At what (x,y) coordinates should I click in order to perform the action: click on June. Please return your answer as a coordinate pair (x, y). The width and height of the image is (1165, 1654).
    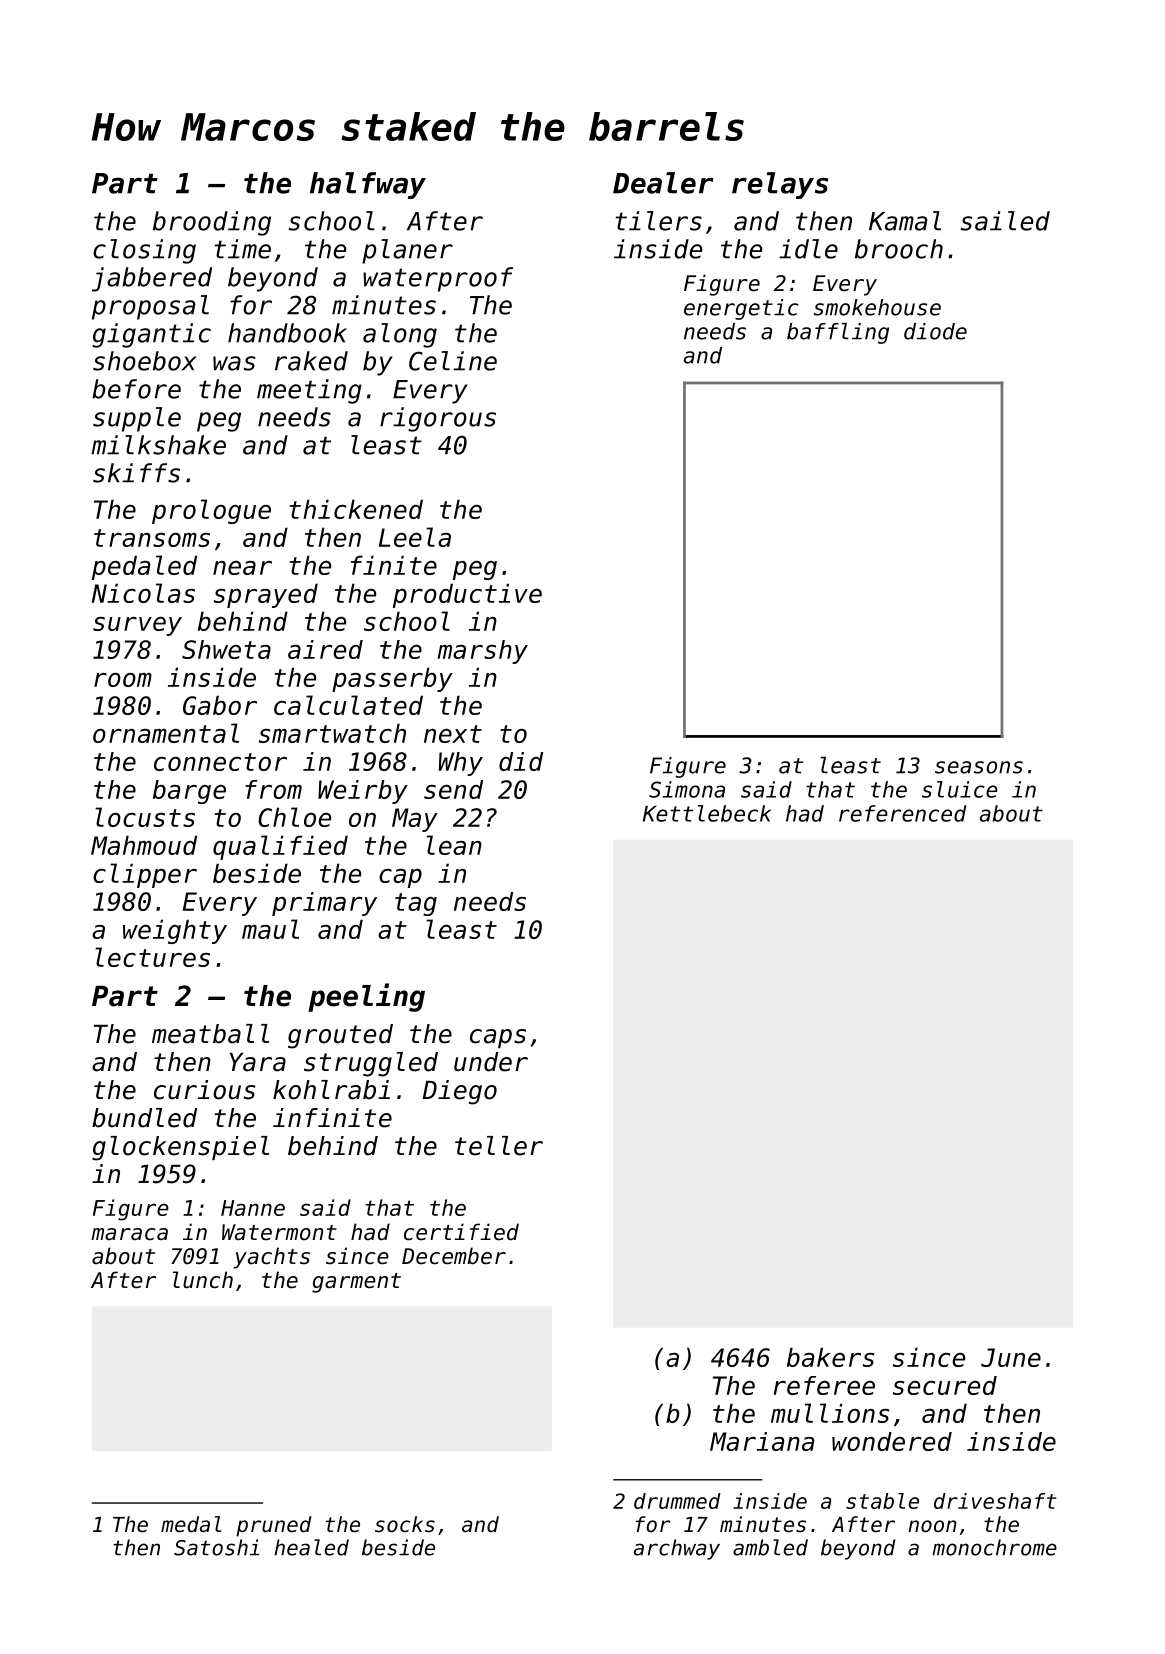
    Looking at the image, I should click on (1011, 1357).
